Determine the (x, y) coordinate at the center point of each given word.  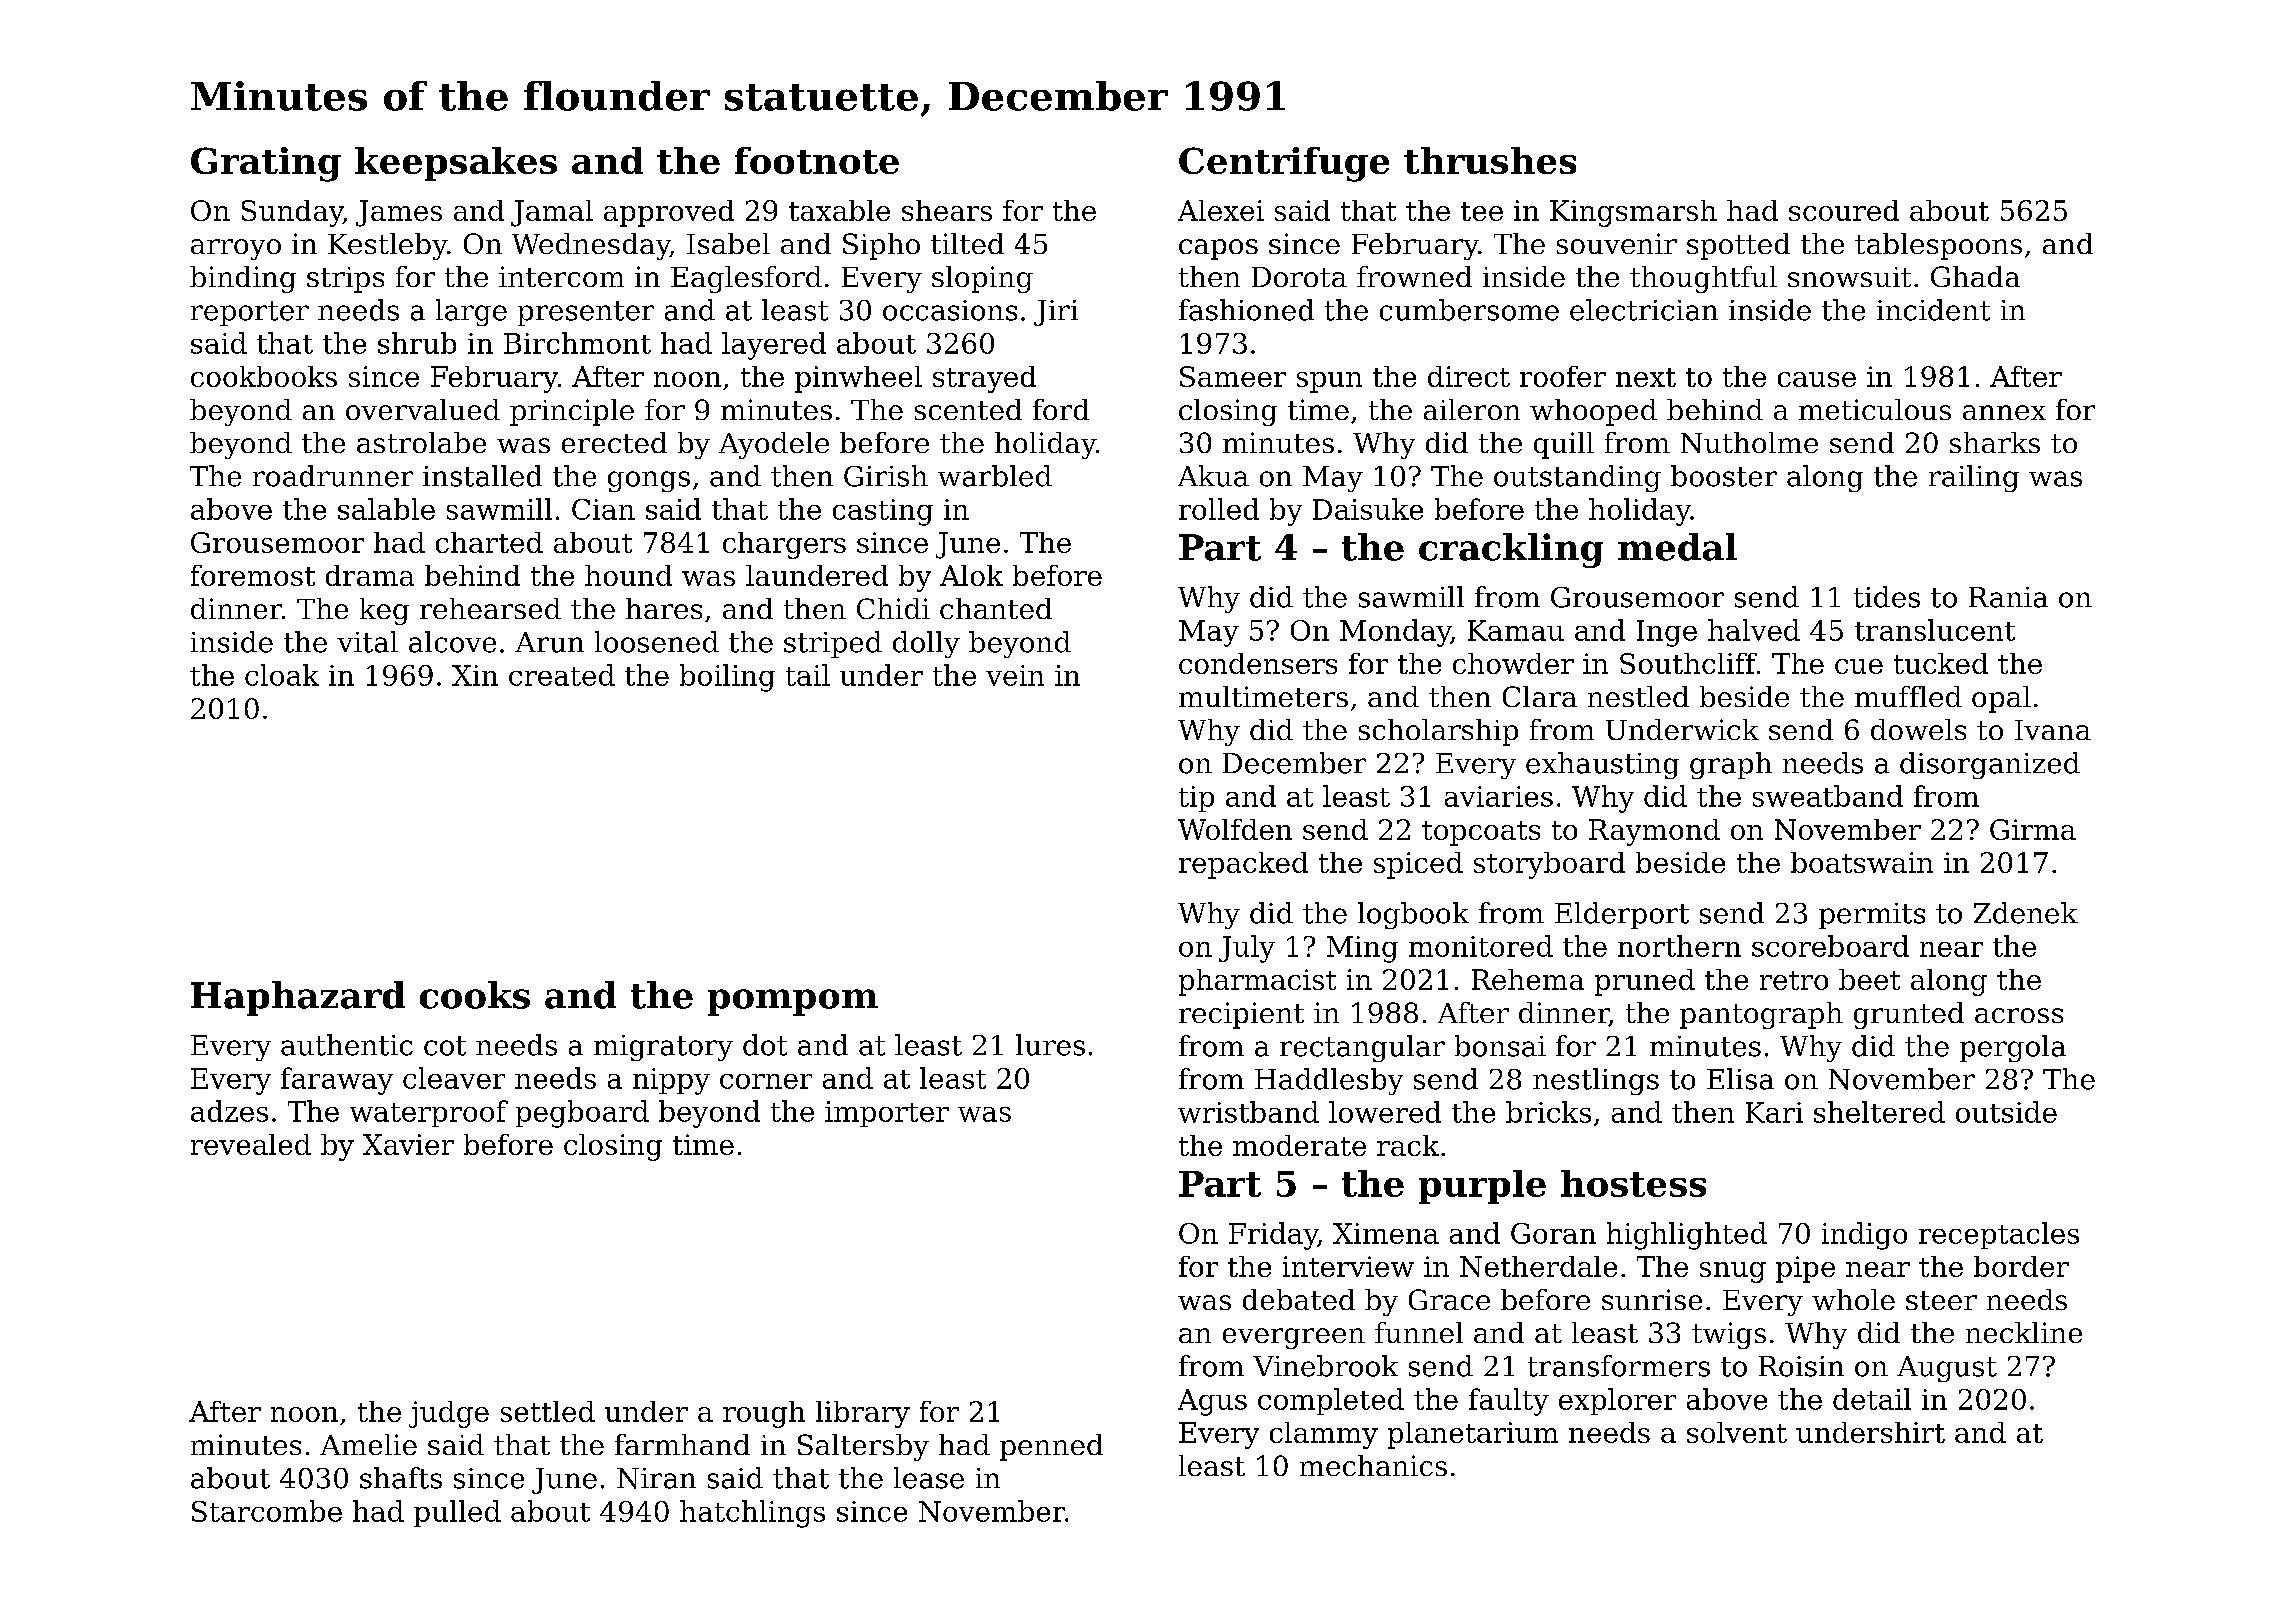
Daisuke (1368, 509)
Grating (266, 164)
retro (1794, 980)
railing (1974, 478)
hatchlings (752, 1514)
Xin (475, 675)
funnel (1419, 1332)
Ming (1362, 949)
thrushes (1490, 160)
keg (384, 611)
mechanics (1373, 1465)
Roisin (1801, 1366)
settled (548, 1411)
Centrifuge (1284, 164)
